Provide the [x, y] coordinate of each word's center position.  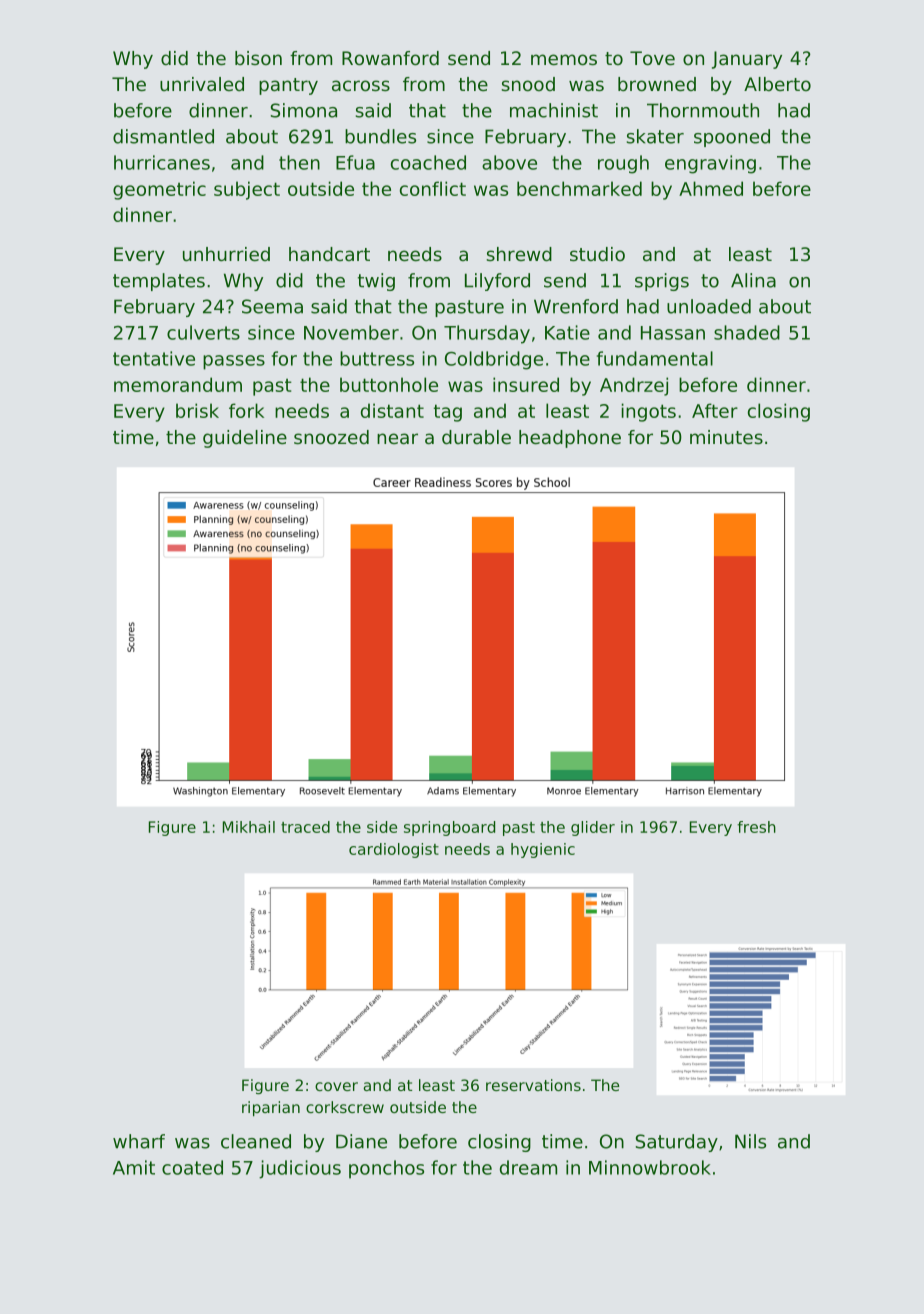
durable [476, 437]
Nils [750, 1141]
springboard [449, 828]
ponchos [386, 1169]
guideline [245, 439]
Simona [304, 110]
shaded [747, 332]
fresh [756, 827]
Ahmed [711, 188]
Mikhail [249, 827]
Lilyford [497, 282]
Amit [134, 1167]
